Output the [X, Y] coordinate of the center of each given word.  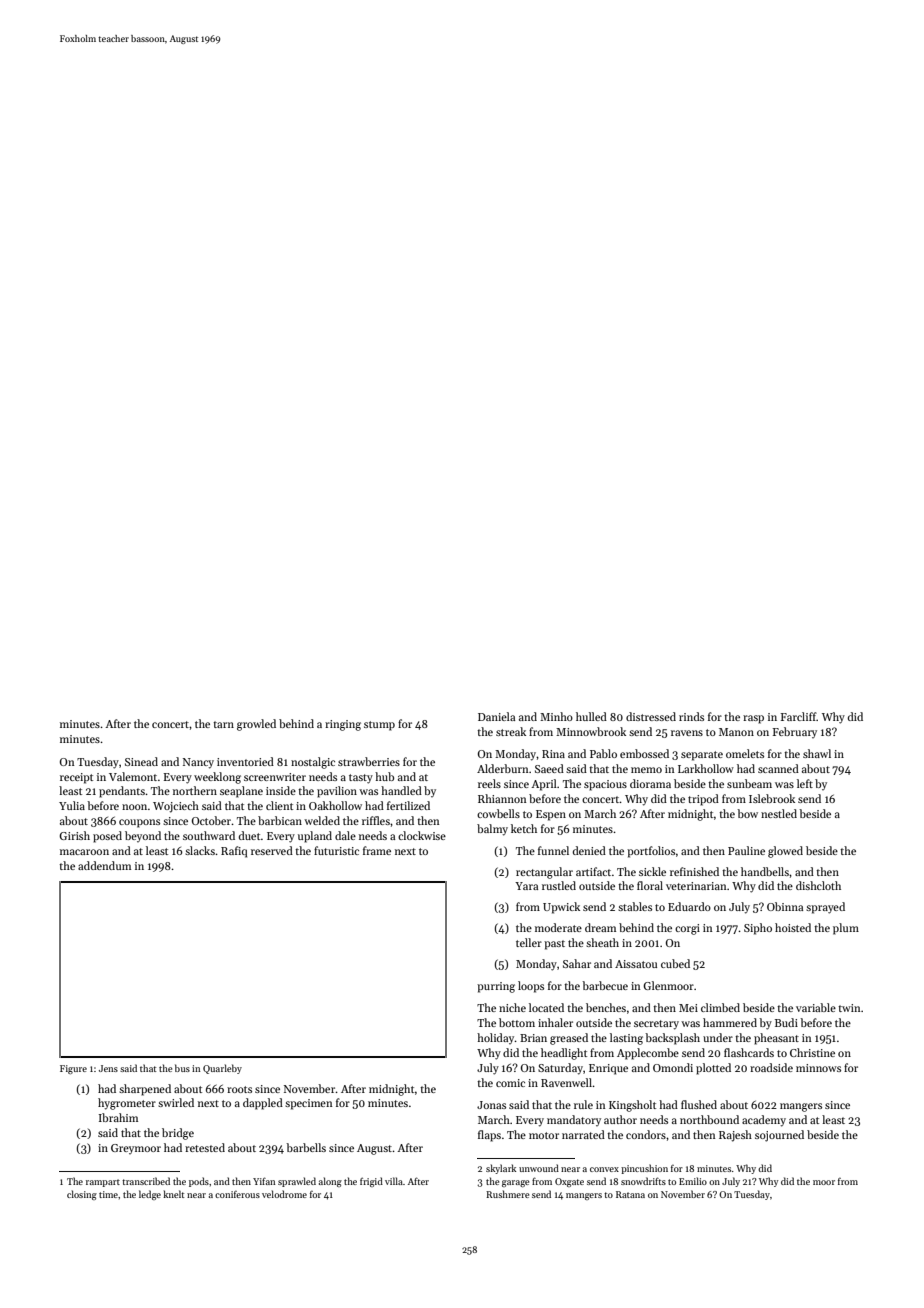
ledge [150, 1195]
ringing [343, 725]
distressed [651, 716]
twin [849, 1008]
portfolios [651, 852]
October [212, 820]
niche [512, 1007]
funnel [553, 850]
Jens [108, 1068]
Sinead [141, 761]
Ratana [630, 1194]
